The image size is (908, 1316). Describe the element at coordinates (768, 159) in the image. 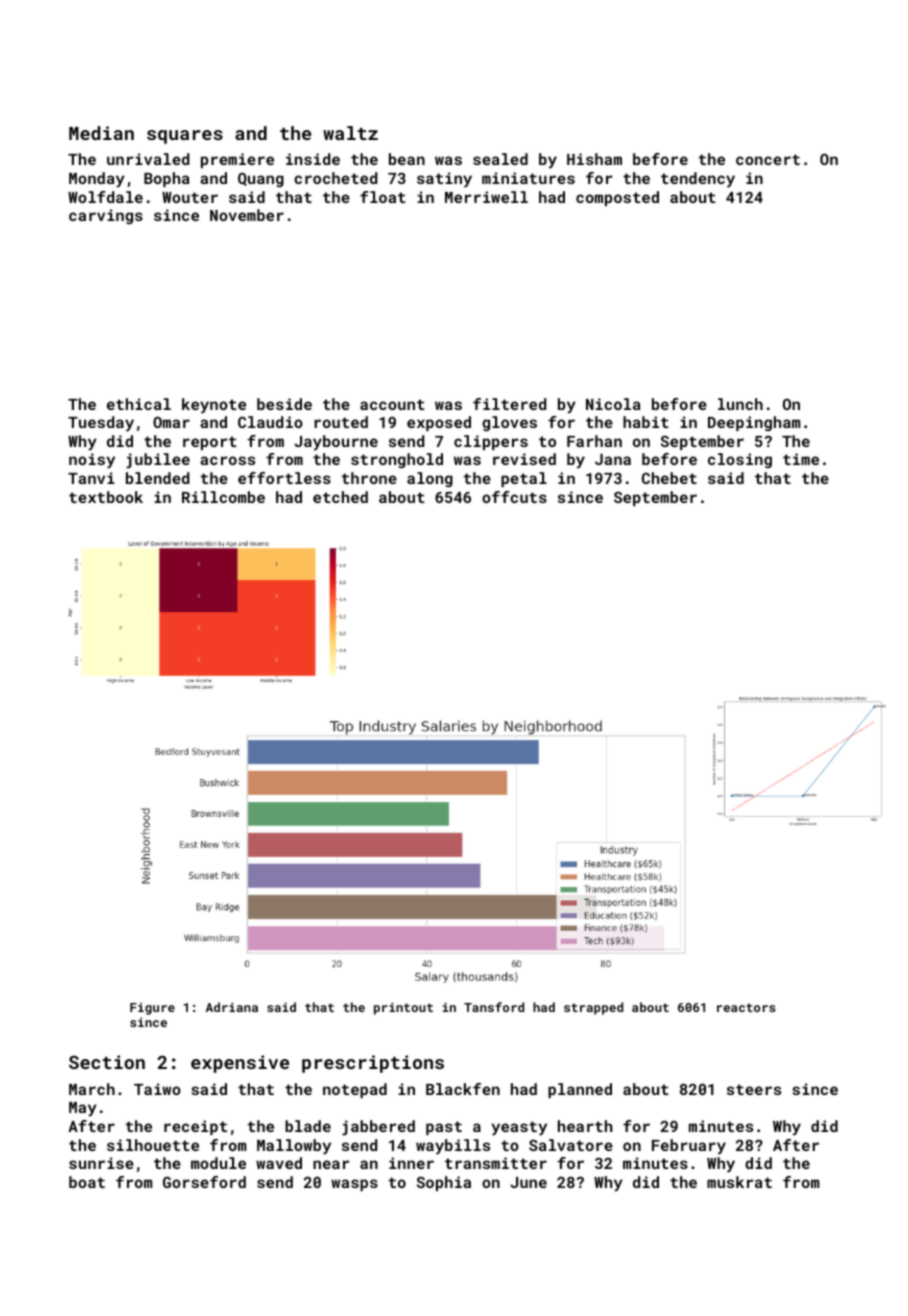

I see `concert` at that location.
